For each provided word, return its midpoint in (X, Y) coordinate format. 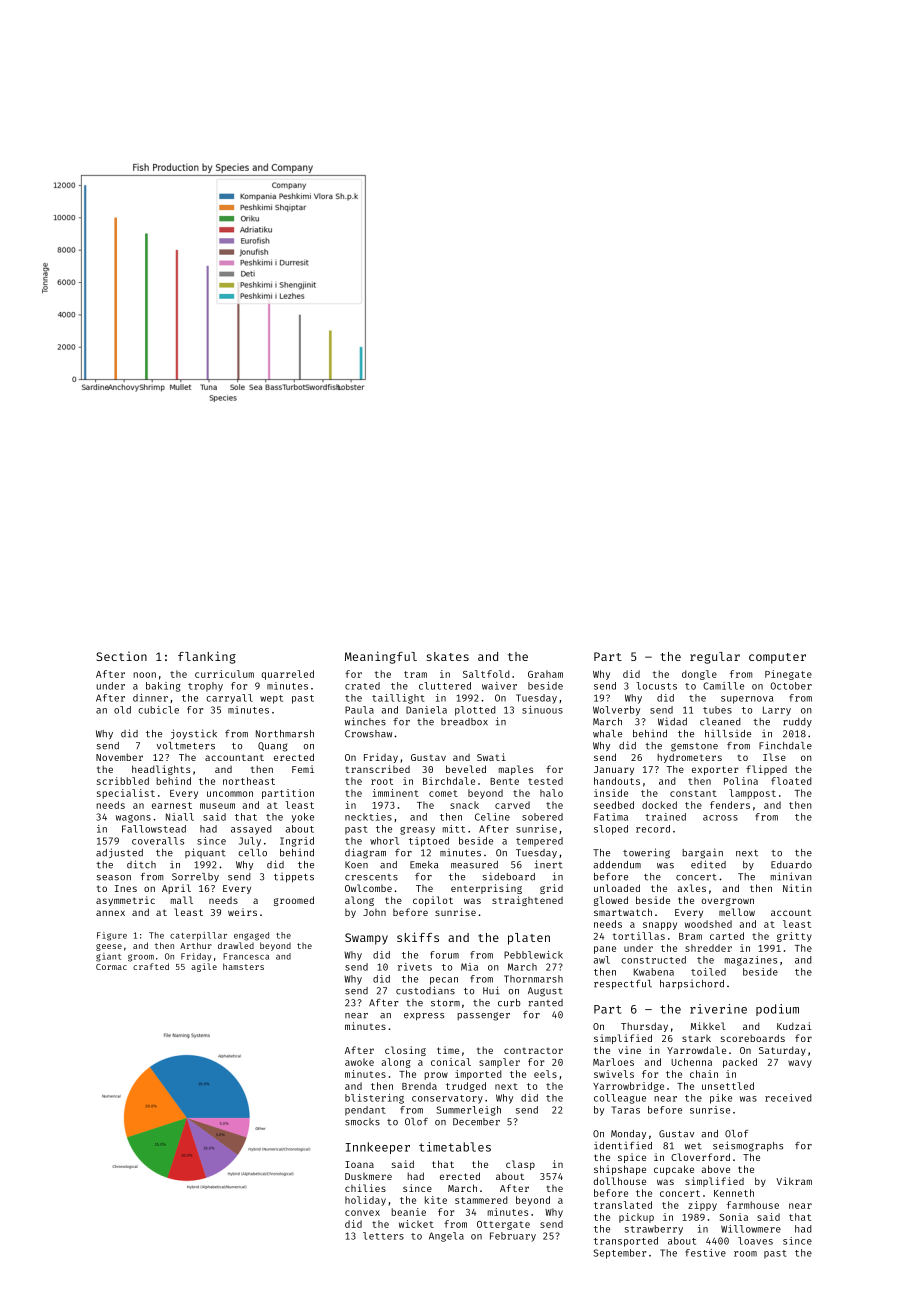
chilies (365, 1188)
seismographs (748, 1146)
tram (415, 674)
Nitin (797, 888)
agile (204, 967)
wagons (133, 819)
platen (529, 939)
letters (383, 1236)
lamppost (752, 794)
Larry (777, 711)
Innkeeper (378, 1148)
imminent (396, 793)
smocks (362, 1122)
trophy (205, 687)
